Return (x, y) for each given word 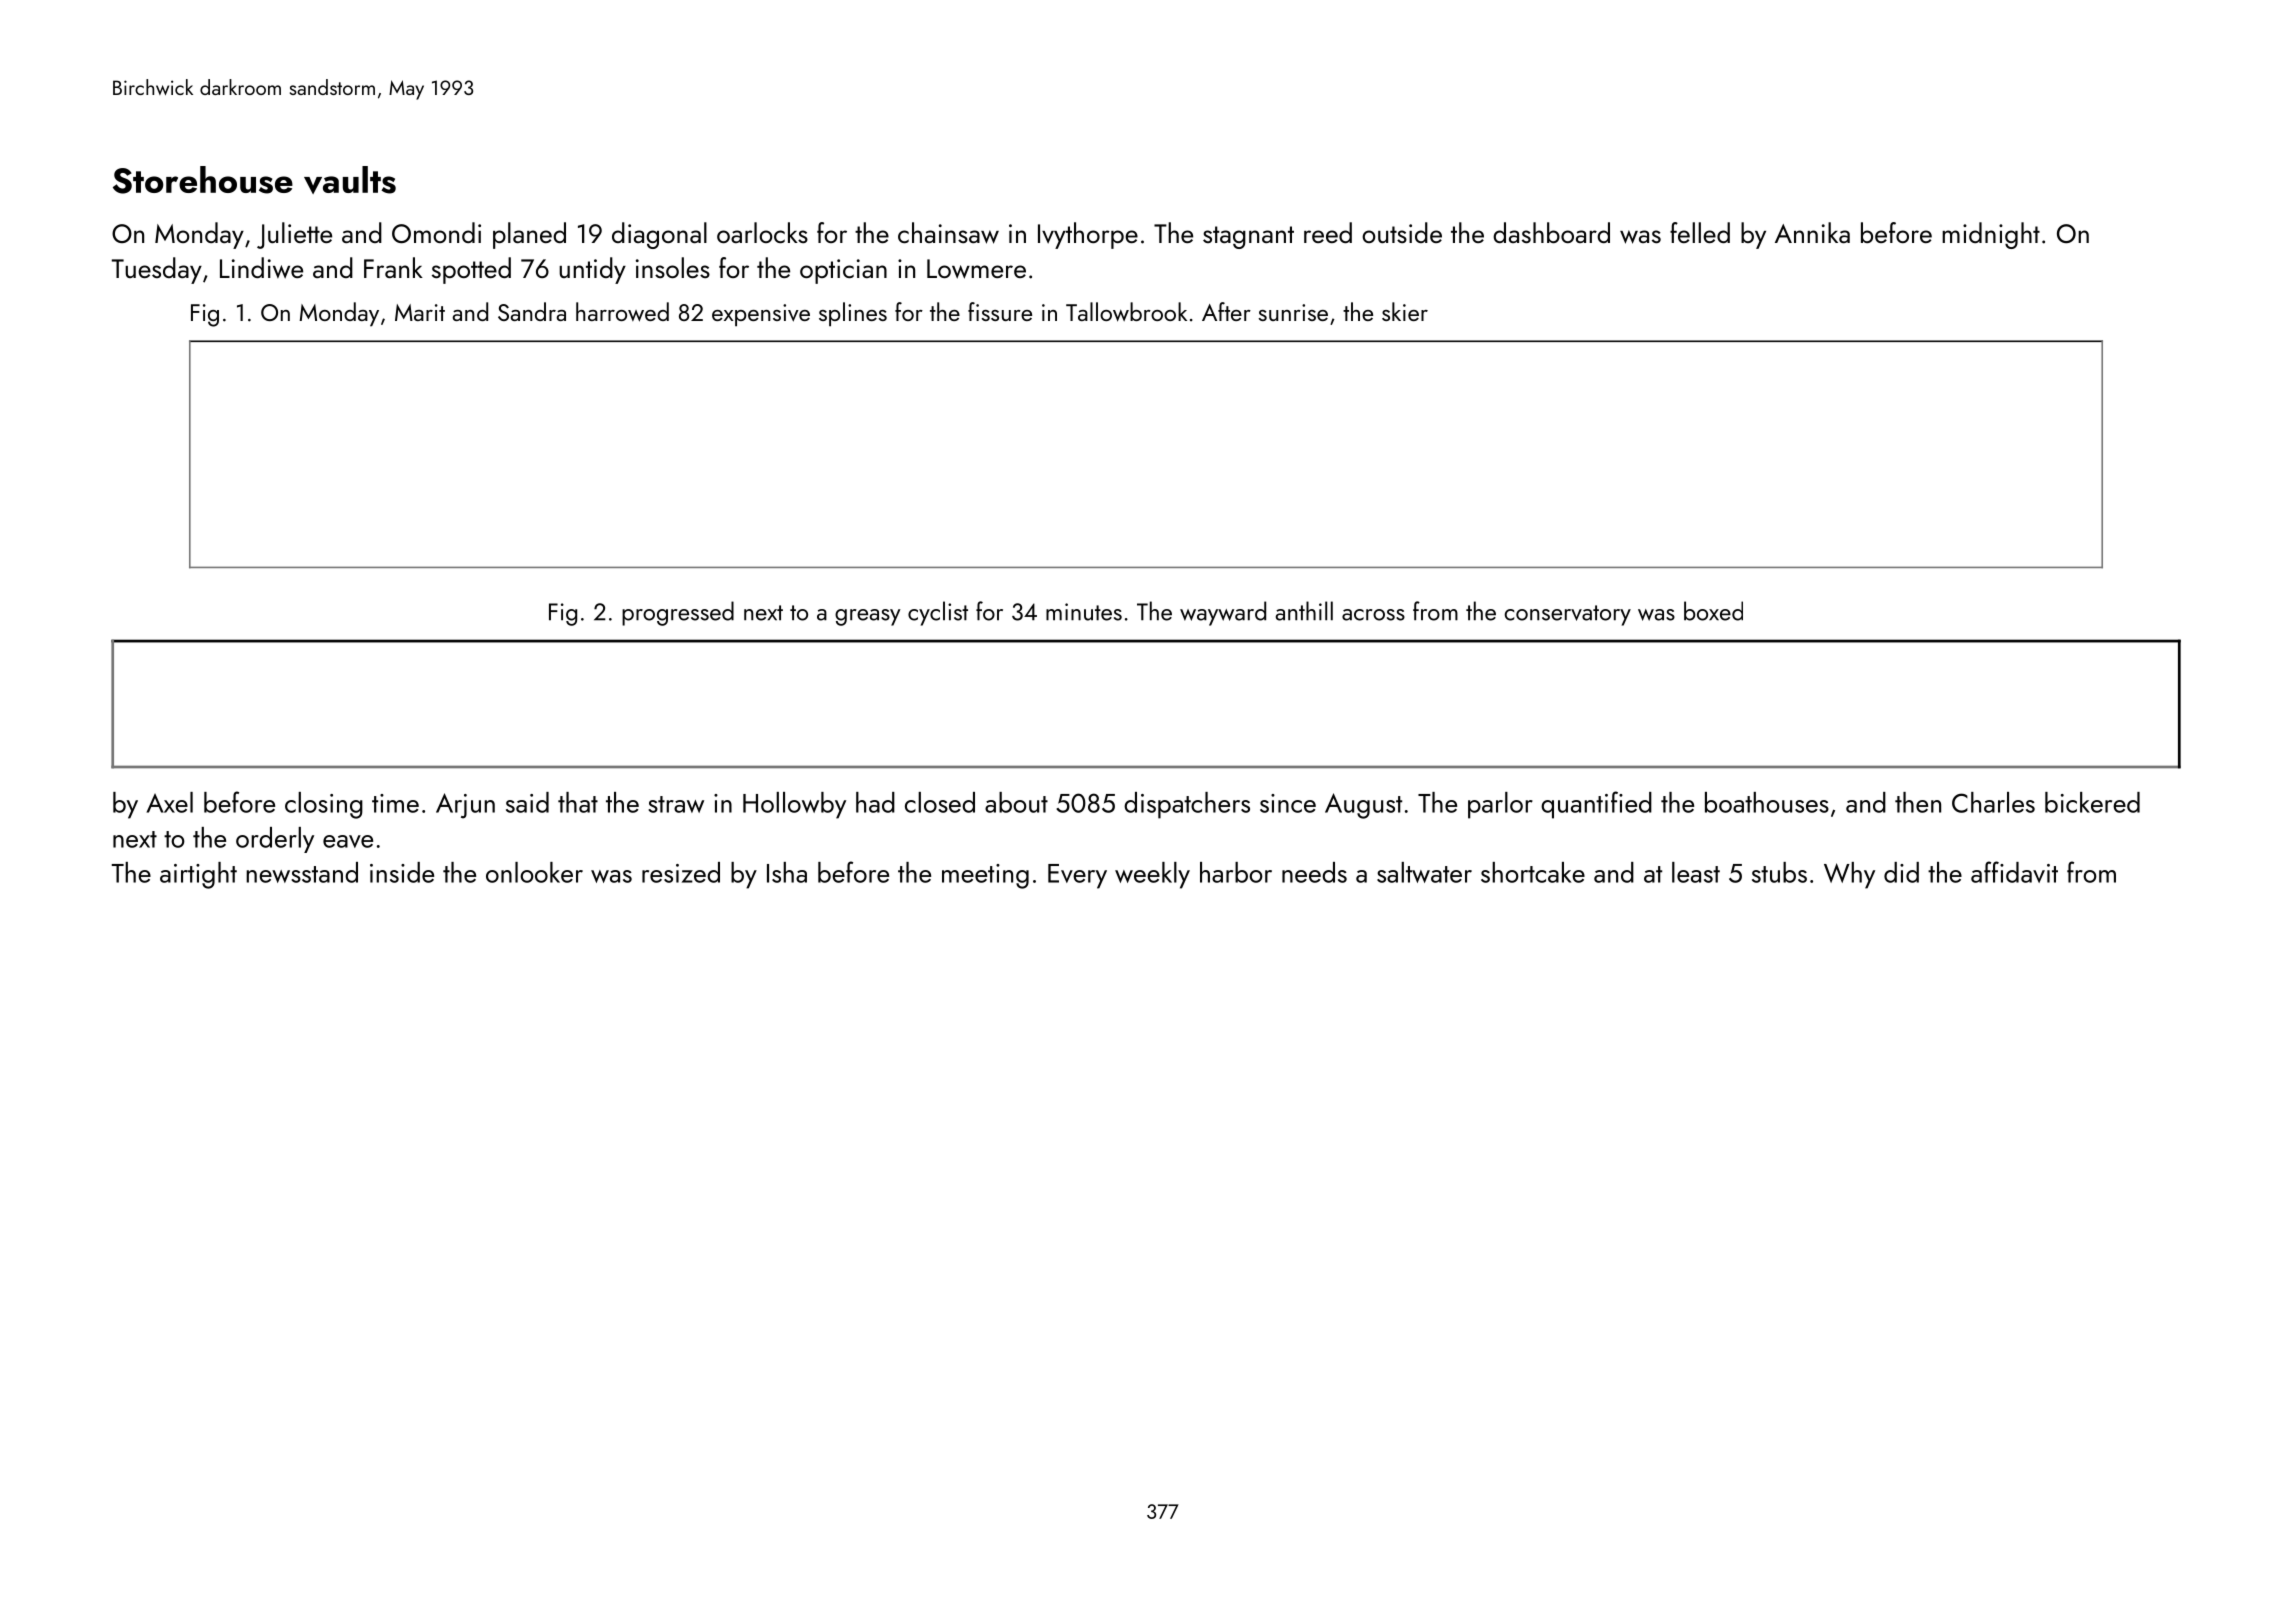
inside (402, 872)
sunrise (1293, 312)
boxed (1713, 611)
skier (1405, 311)
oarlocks (762, 232)
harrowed (622, 312)
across (1373, 615)
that (578, 802)
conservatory (1568, 615)
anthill (1304, 611)
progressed (678, 613)
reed (1328, 232)
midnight (1991, 235)
